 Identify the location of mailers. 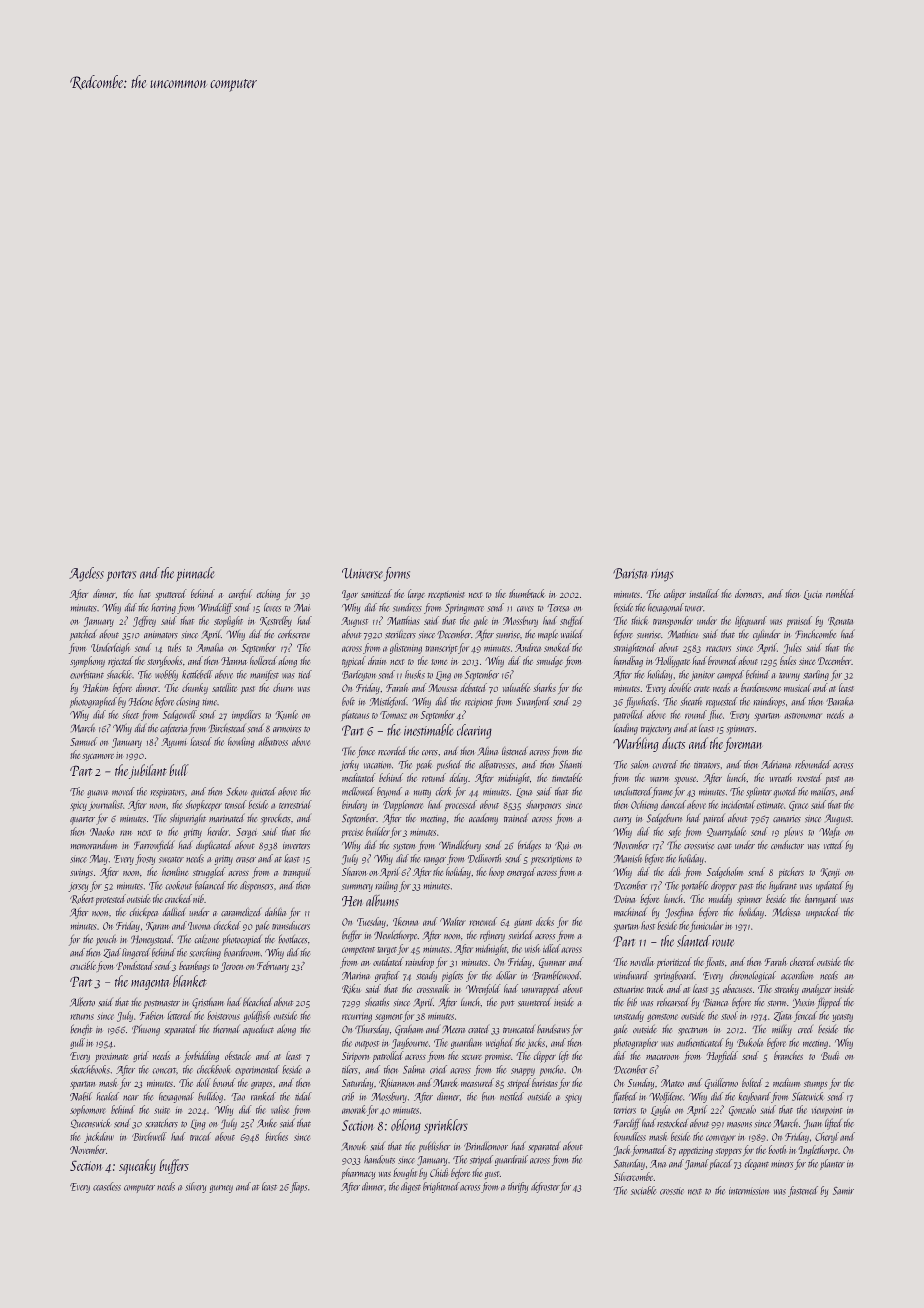
(823, 791).
